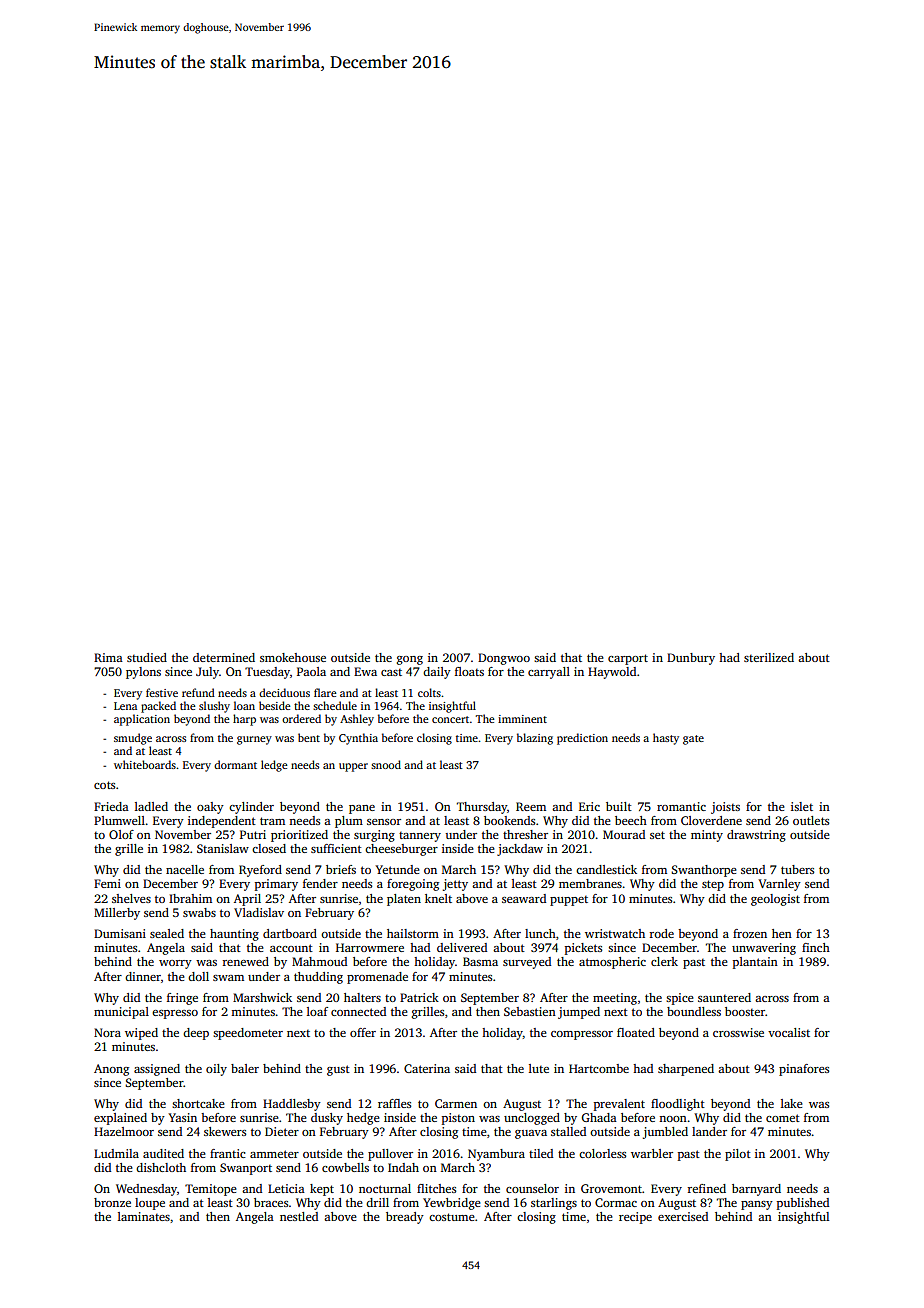 The width and height of the page is (924, 1308). What do you see at coordinates (248, 1034) in the page?
I see `speedometer` at bounding box center [248, 1034].
